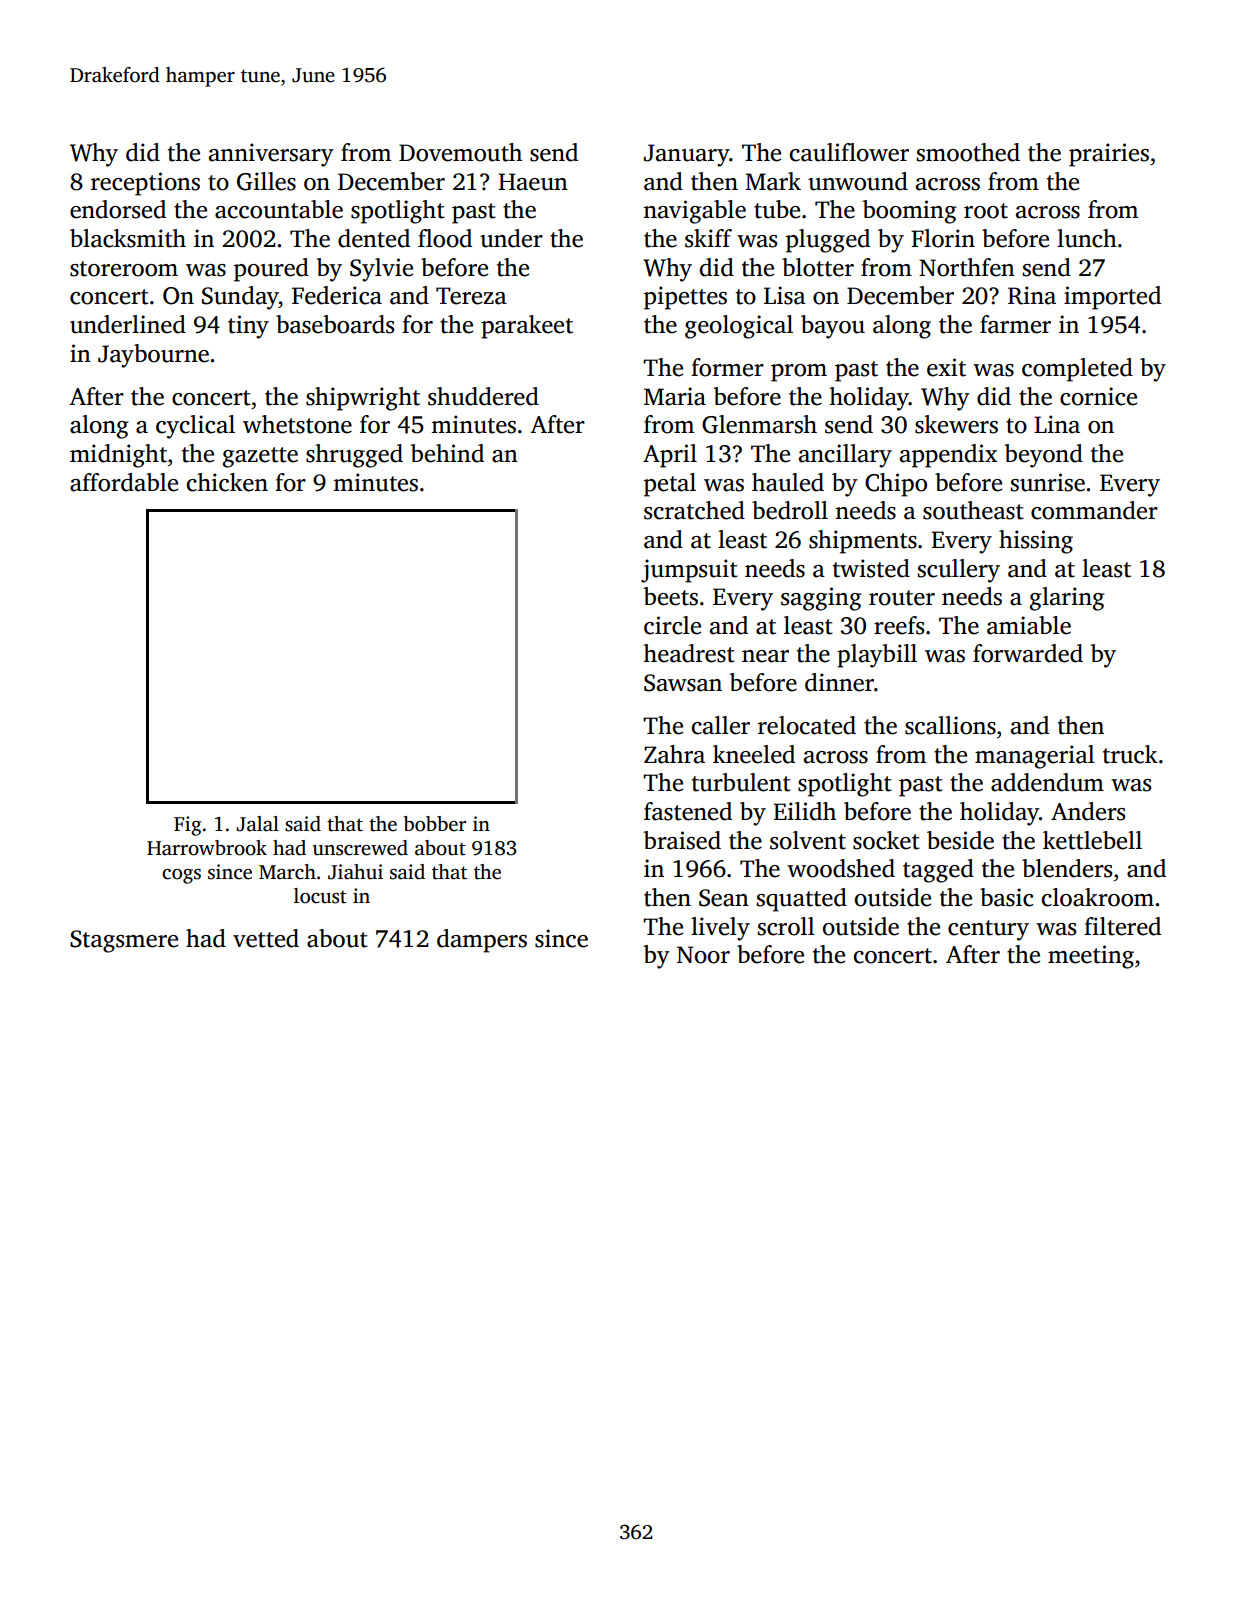  What do you see at coordinates (849, 152) in the screenshot?
I see `cauliflower` at bounding box center [849, 152].
